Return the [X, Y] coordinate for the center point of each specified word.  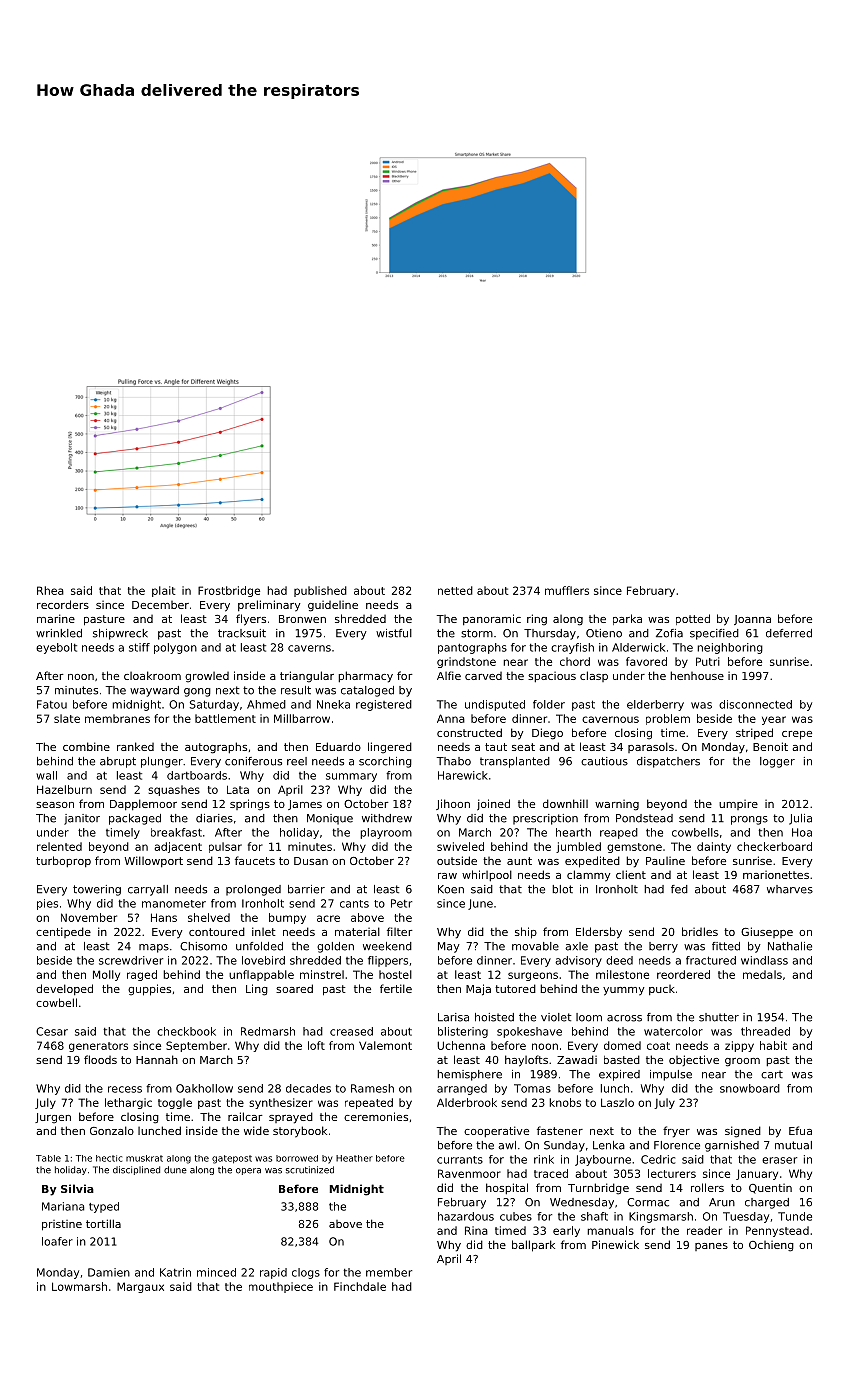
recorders [63, 604]
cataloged [367, 691]
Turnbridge [598, 1189]
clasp [594, 676]
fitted [726, 946]
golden [335, 947]
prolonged [253, 890]
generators [98, 1047]
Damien [109, 1272]
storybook [300, 1132]
